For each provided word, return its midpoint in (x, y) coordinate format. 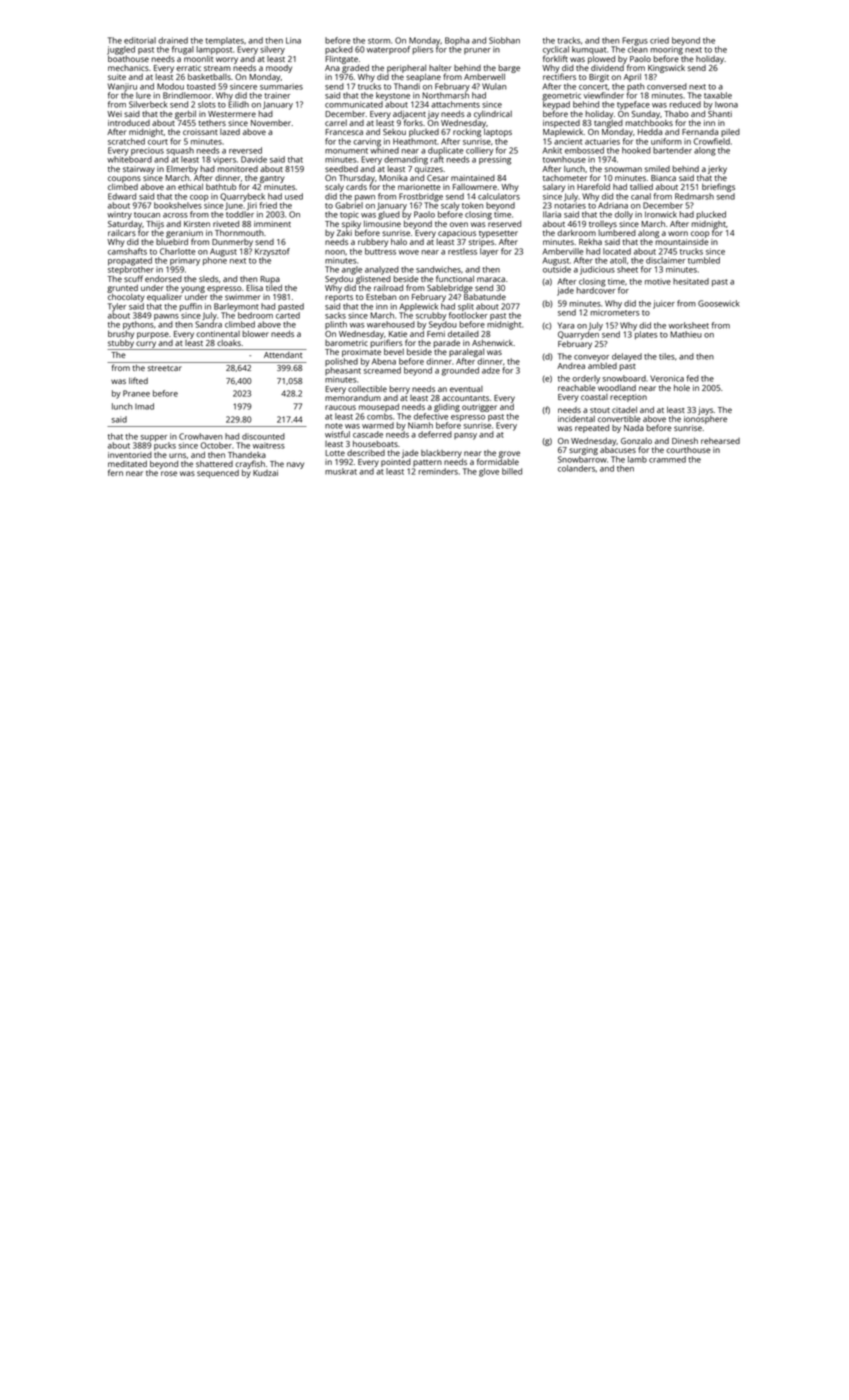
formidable (498, 461)
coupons (124, 179)
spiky (351, 225)
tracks (569, 40)
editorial (140, 40)
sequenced (218, 474)
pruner (477, 51)
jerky (717, 170)
